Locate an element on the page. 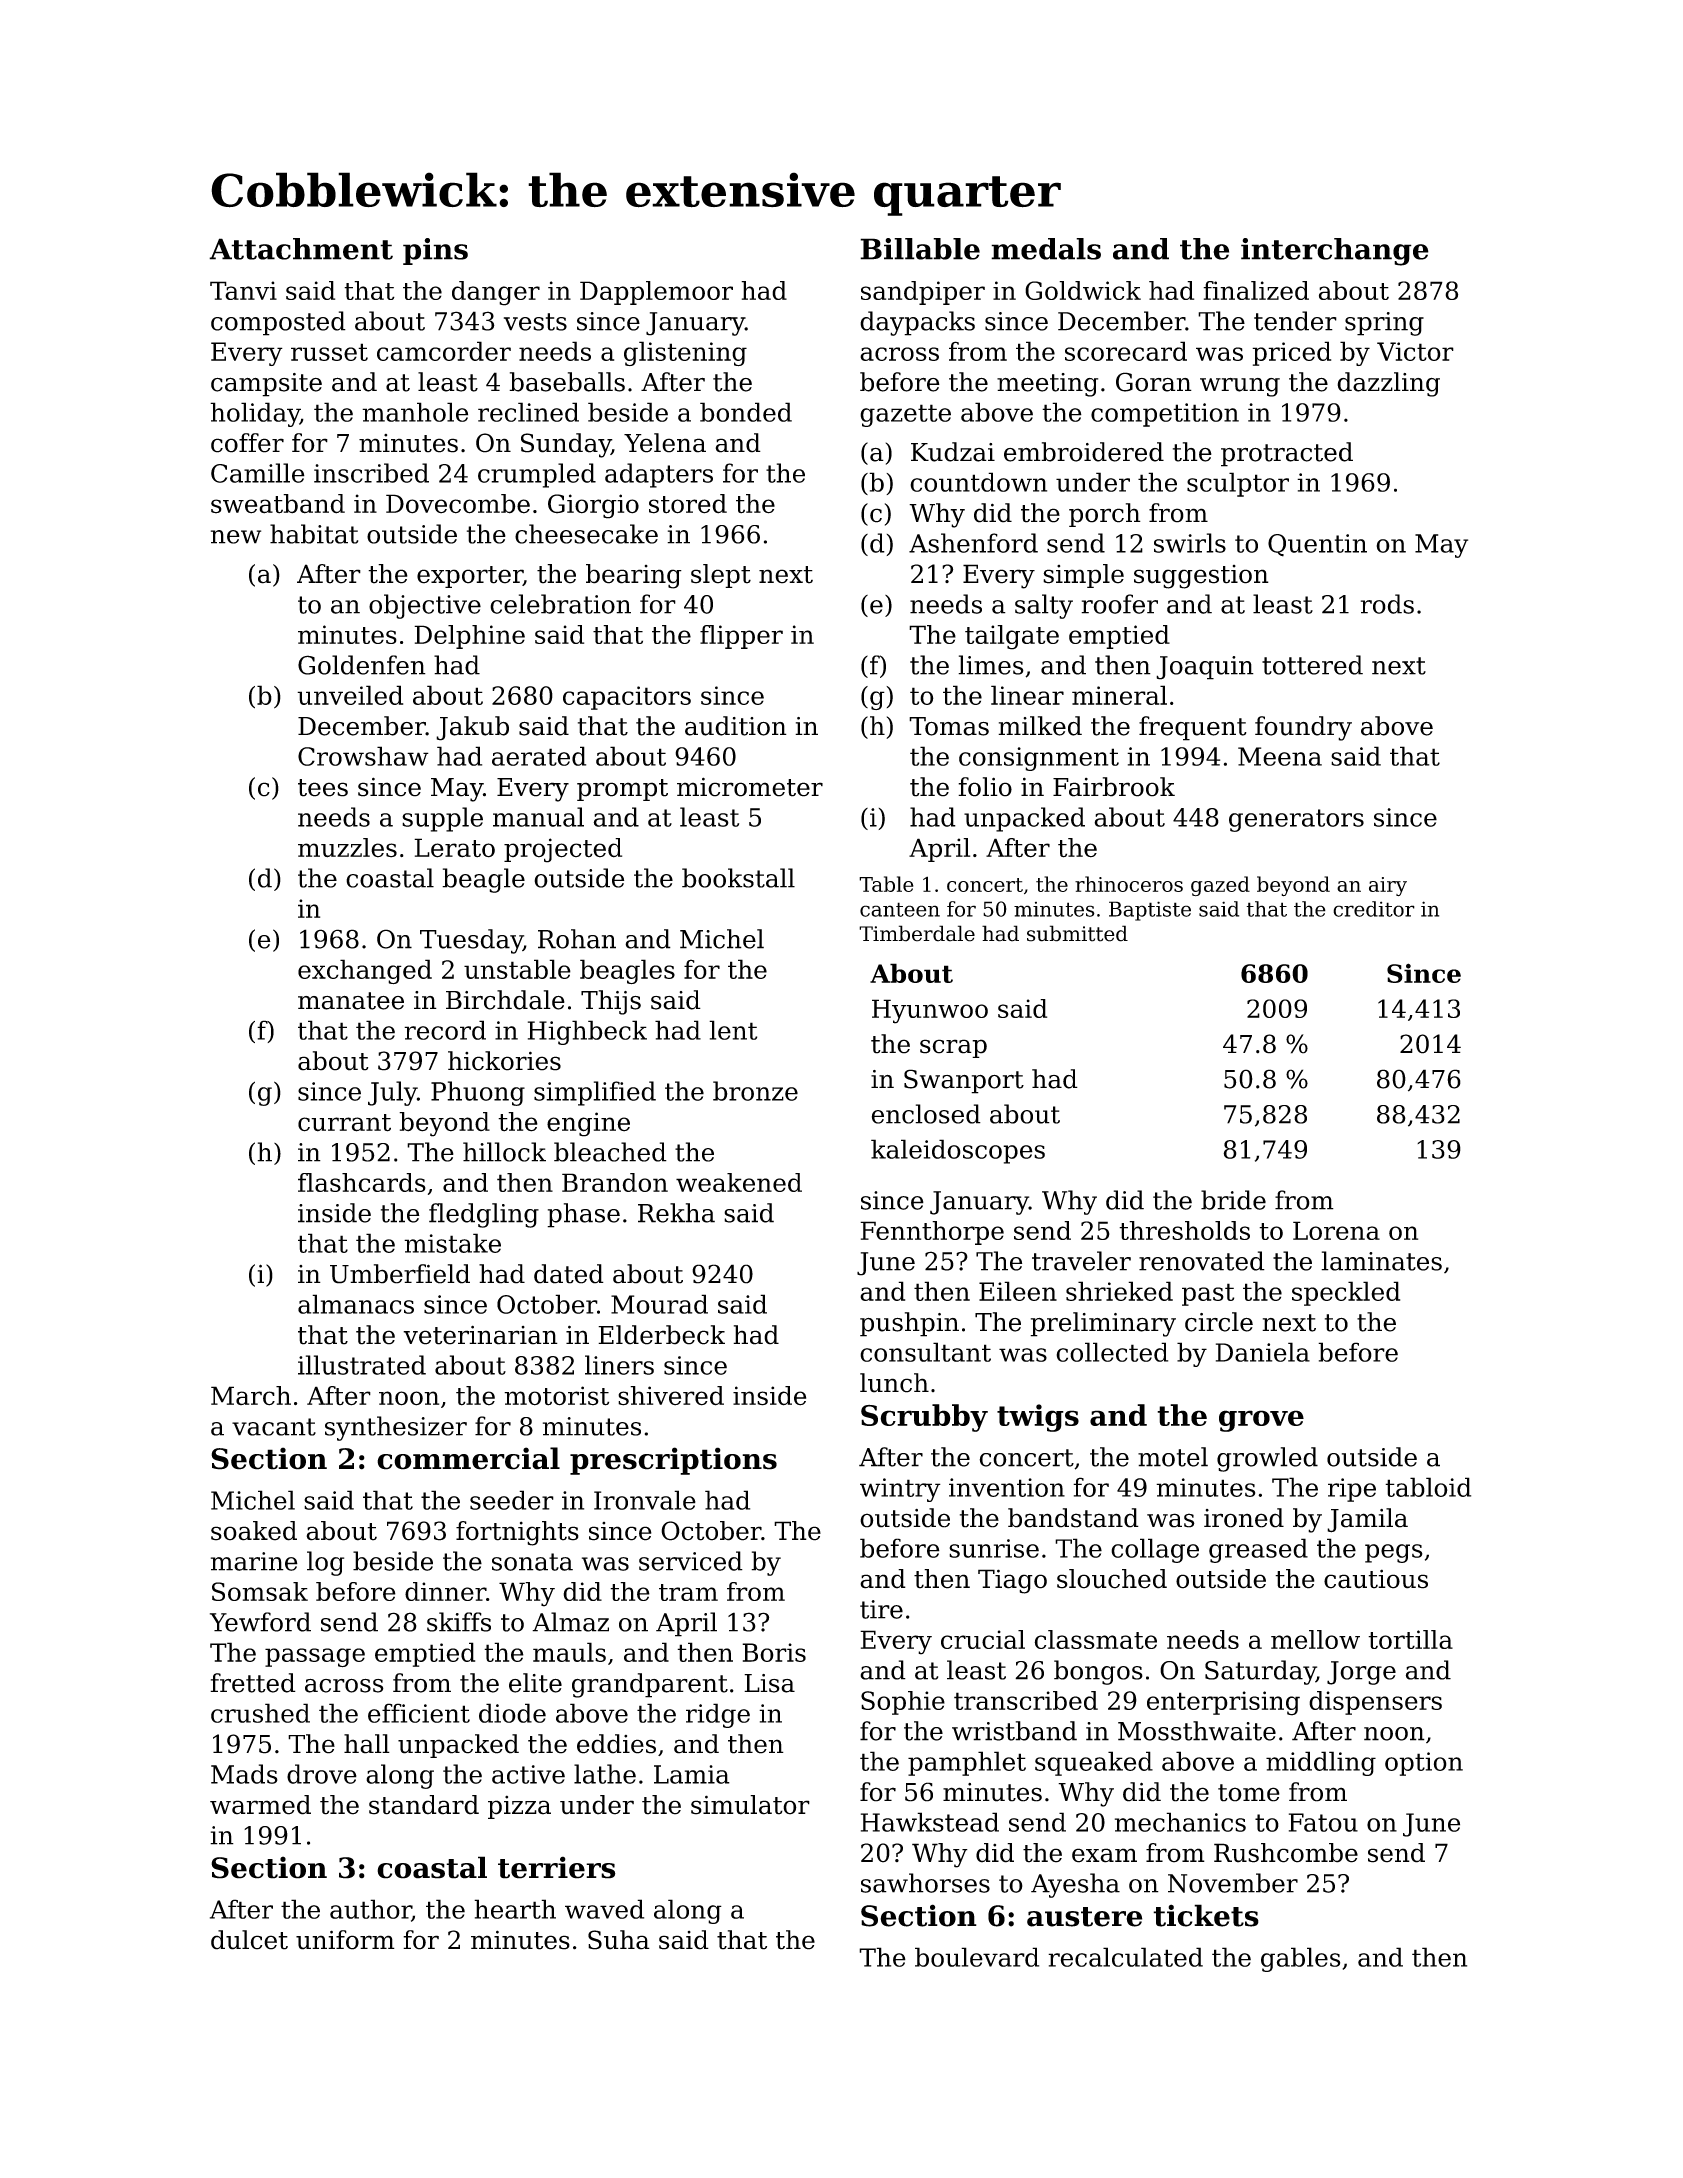 The image size is (1683, 2178). Tomas is located at coordinates (949, 726).
